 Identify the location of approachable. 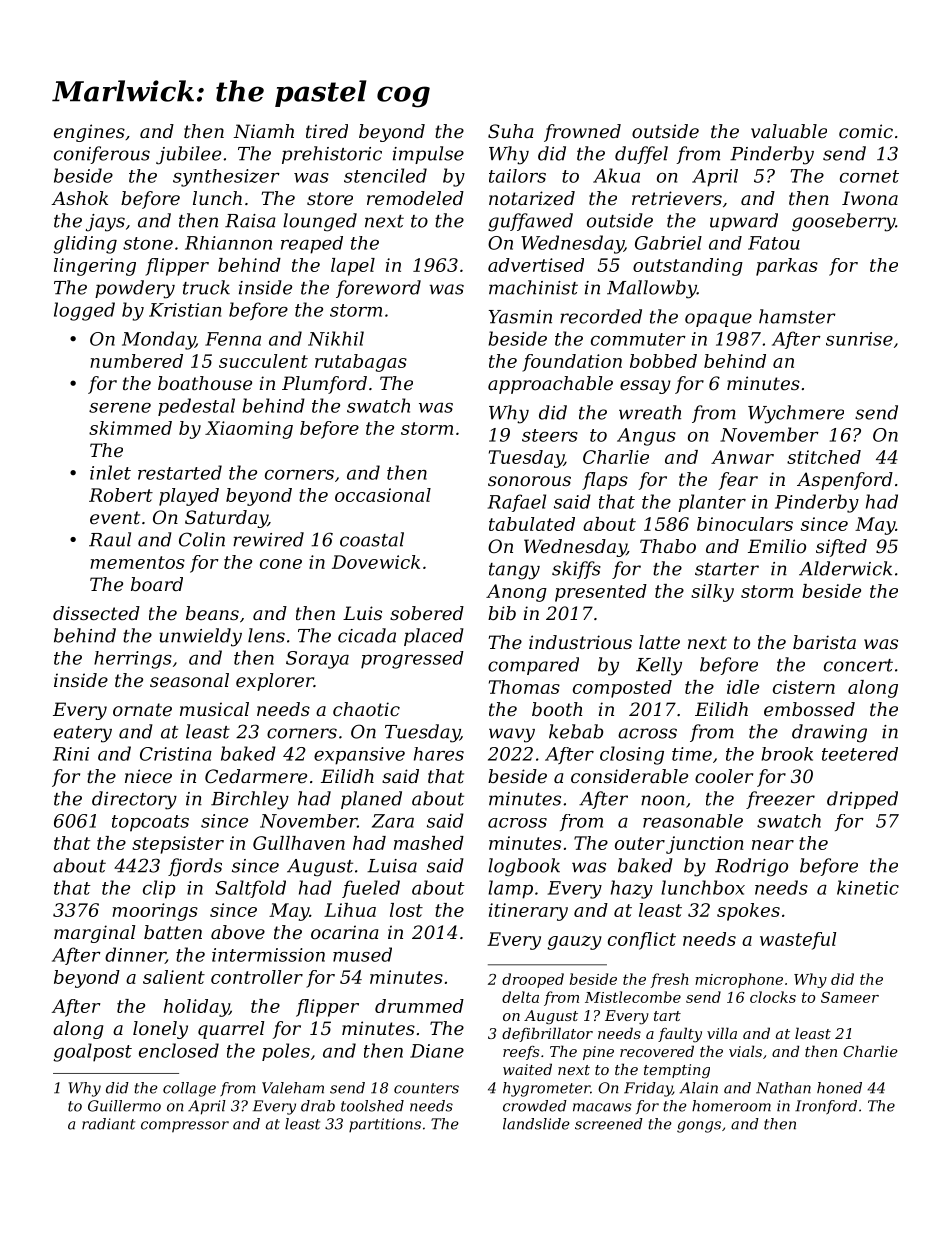
(550, 385).
